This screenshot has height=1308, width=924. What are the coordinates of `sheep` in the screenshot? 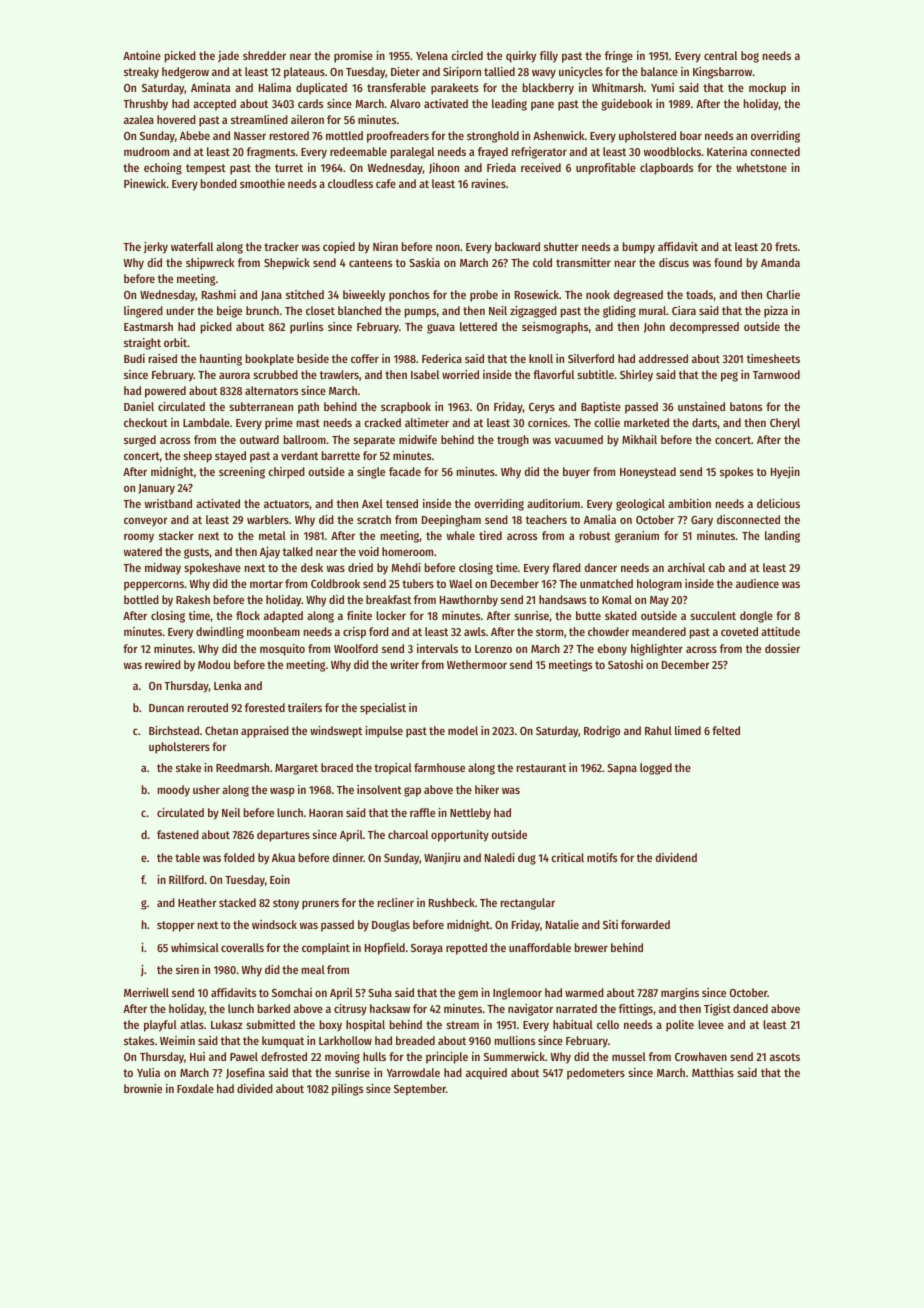 It's located at (197, 457).
